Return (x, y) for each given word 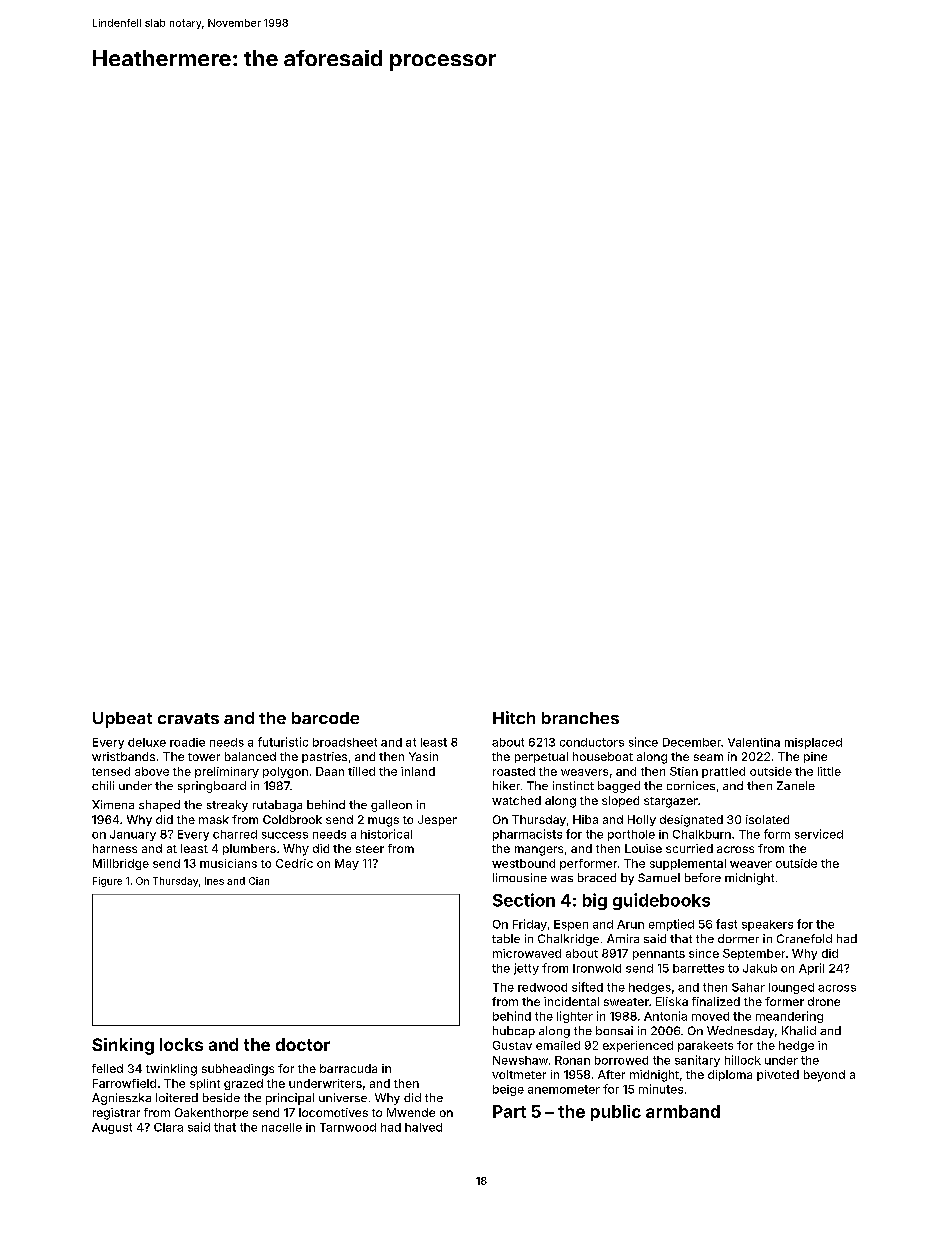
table (506, 938)
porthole (631, 835)
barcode (325, 718)
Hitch (514, 717)
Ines (214, 881)
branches (580, 718)
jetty (526, 969)
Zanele (796, 785)
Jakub (760, 968)
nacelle (282, 1127)
